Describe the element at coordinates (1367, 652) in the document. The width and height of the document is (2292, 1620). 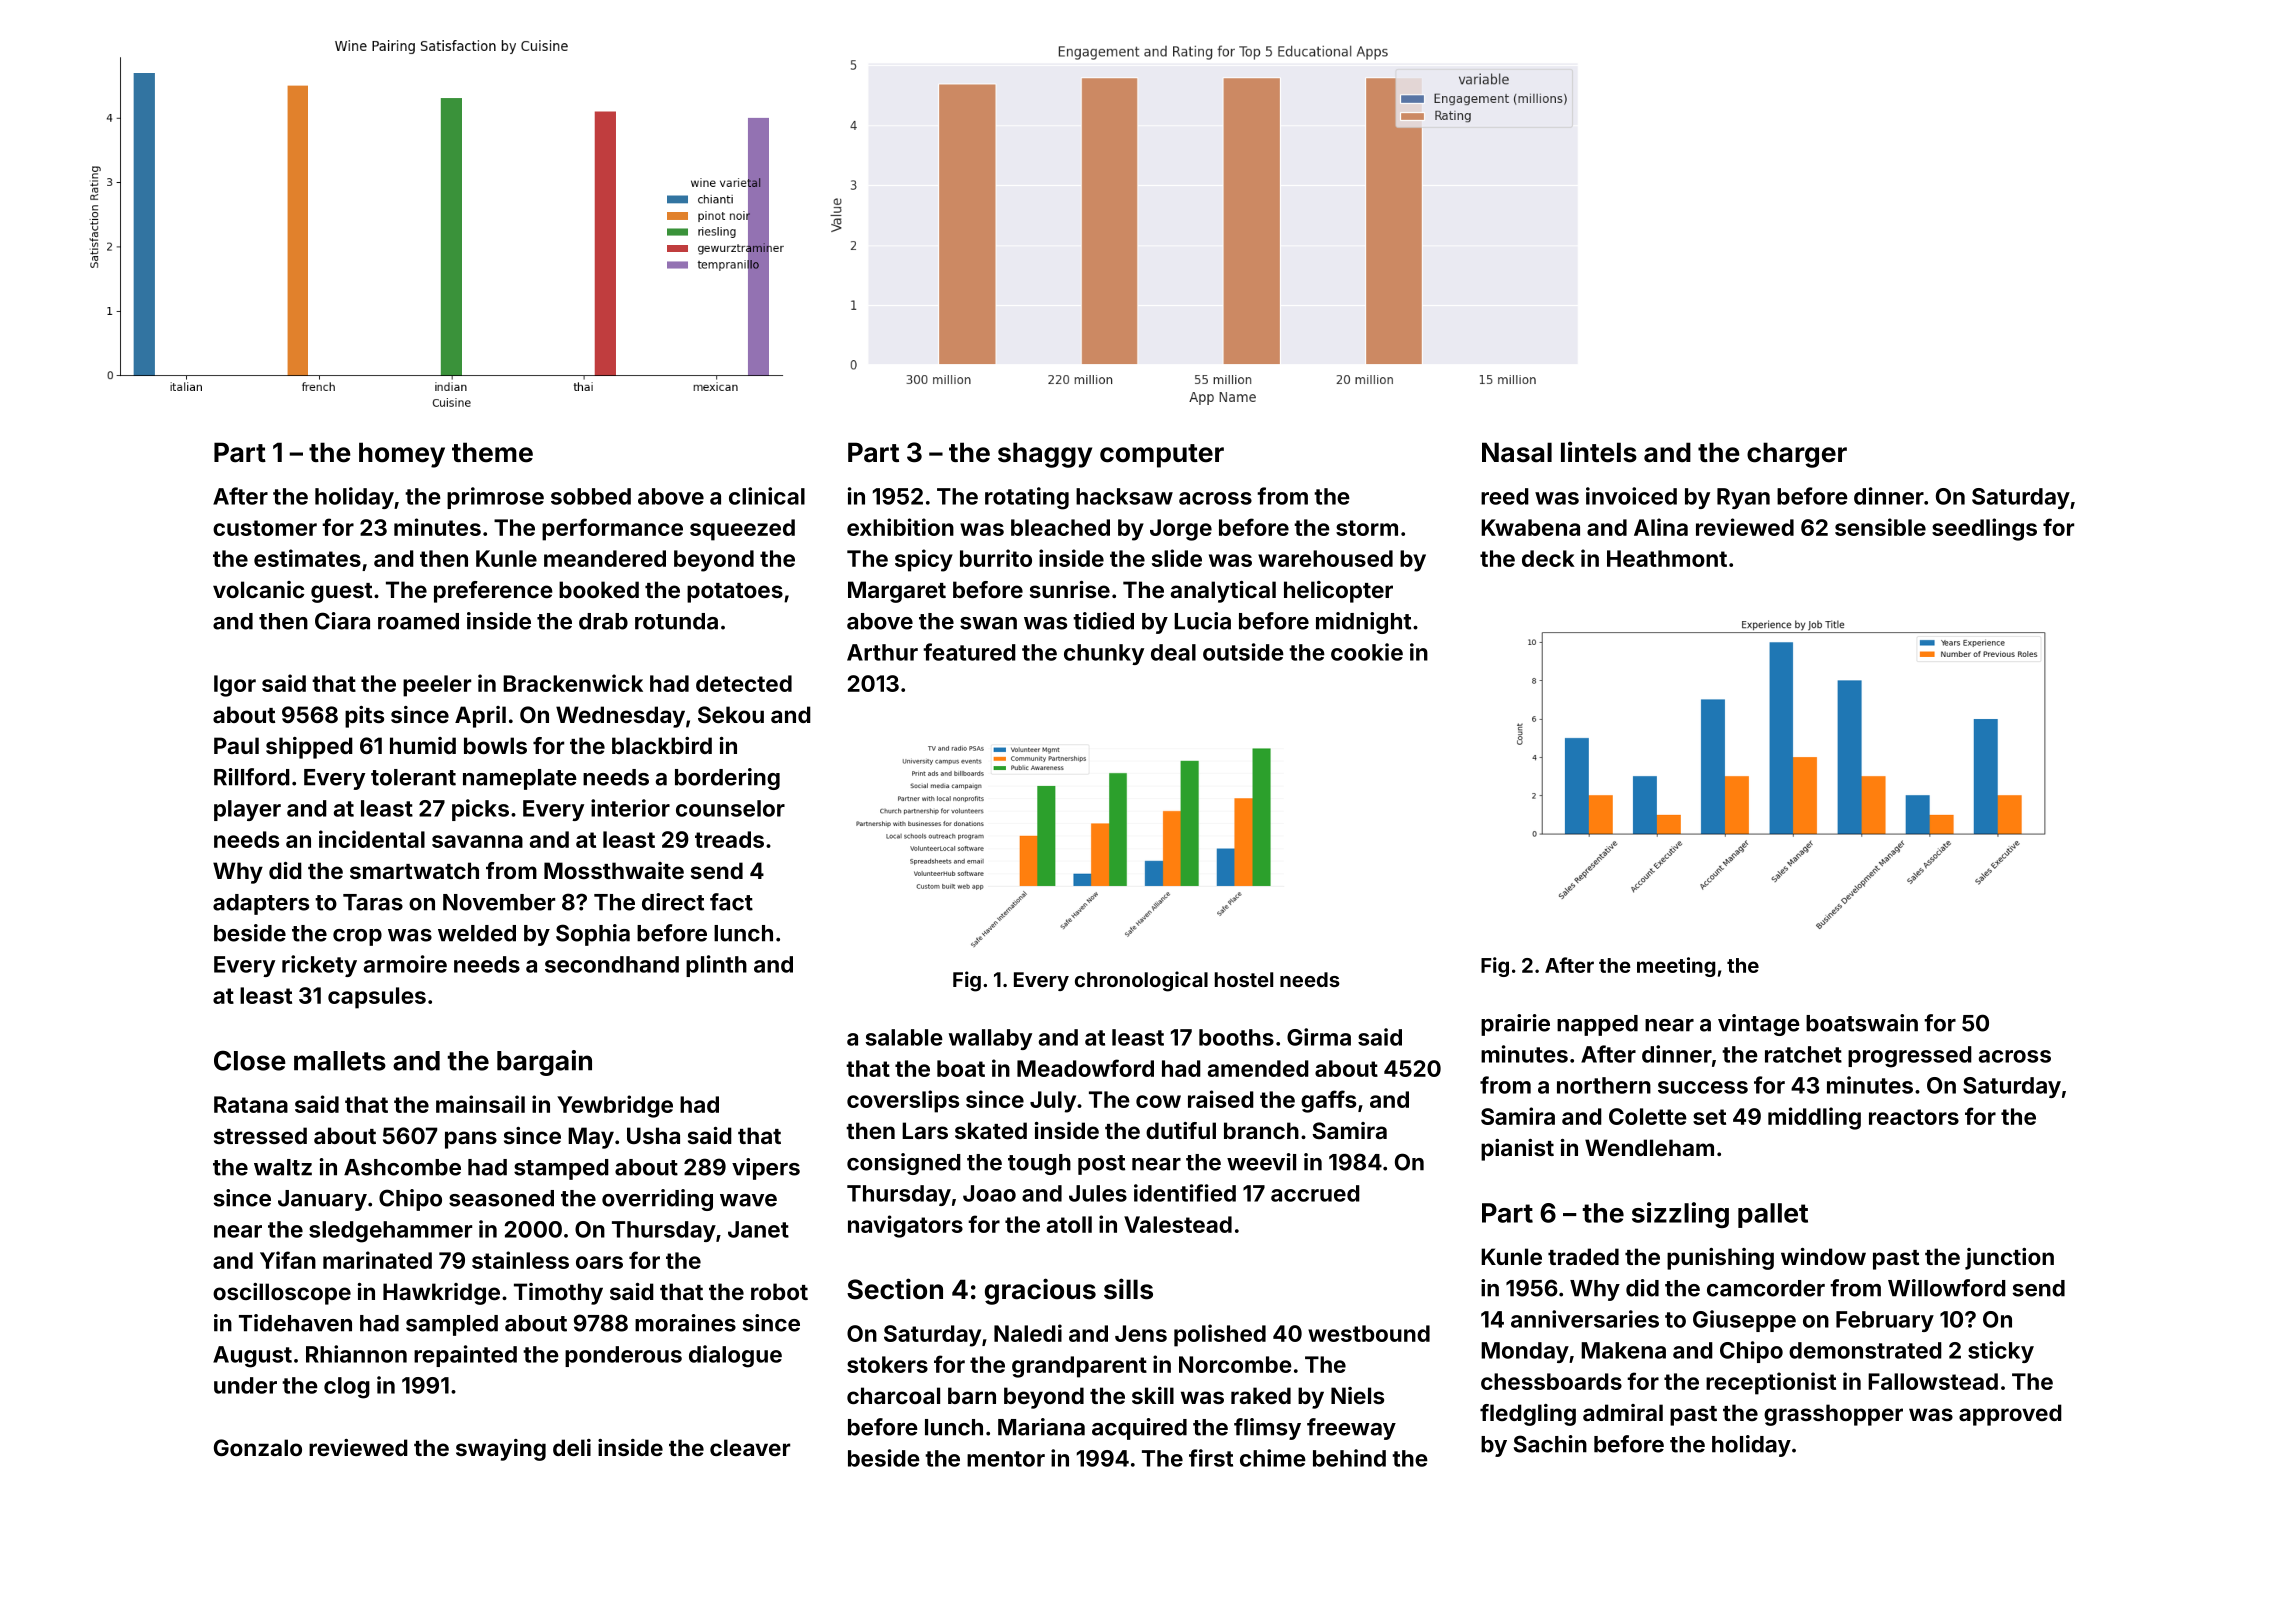
I see `cookie` at that location.
